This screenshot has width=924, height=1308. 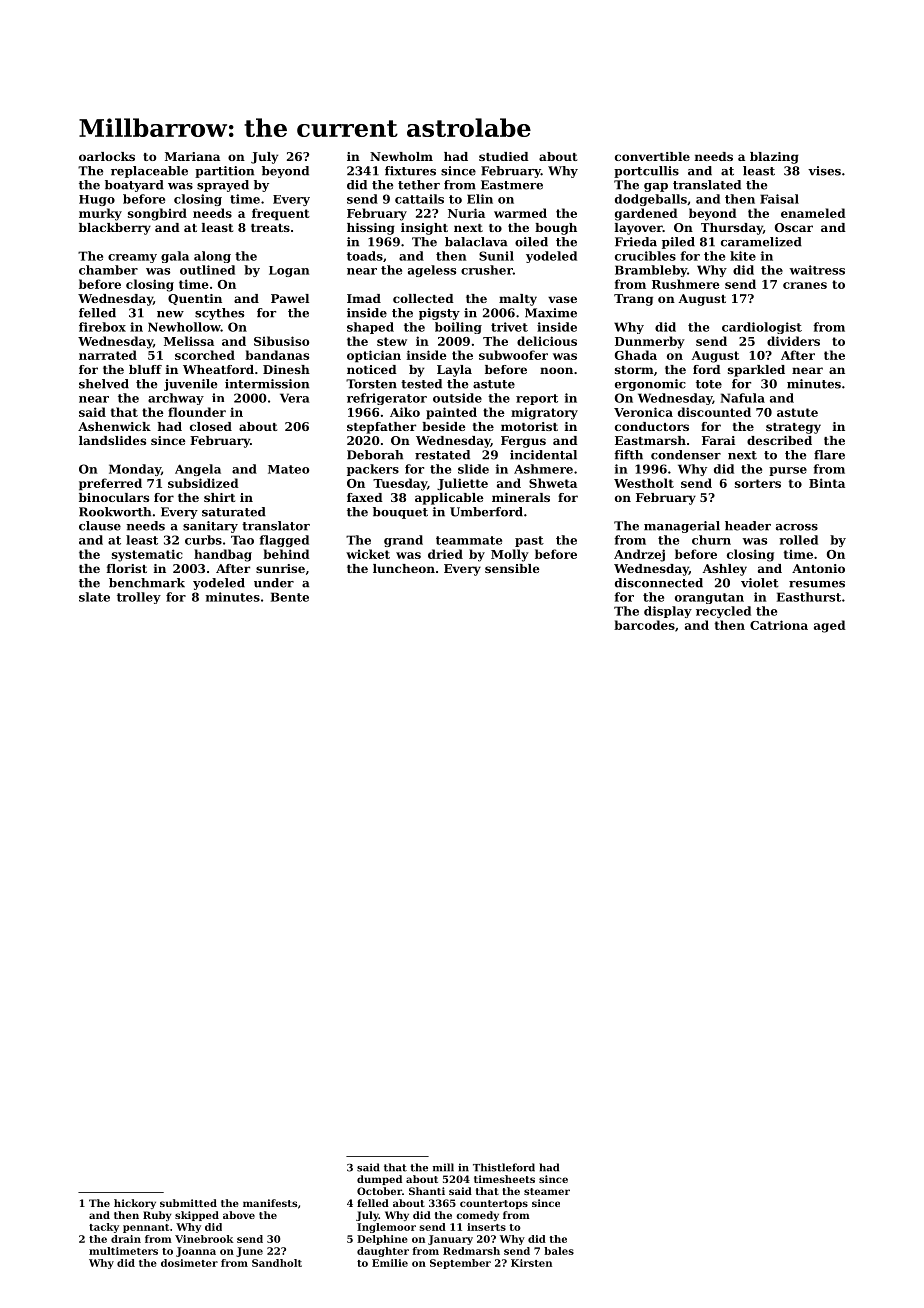 I want to click on submitted, so click(x=188, y=1203).
